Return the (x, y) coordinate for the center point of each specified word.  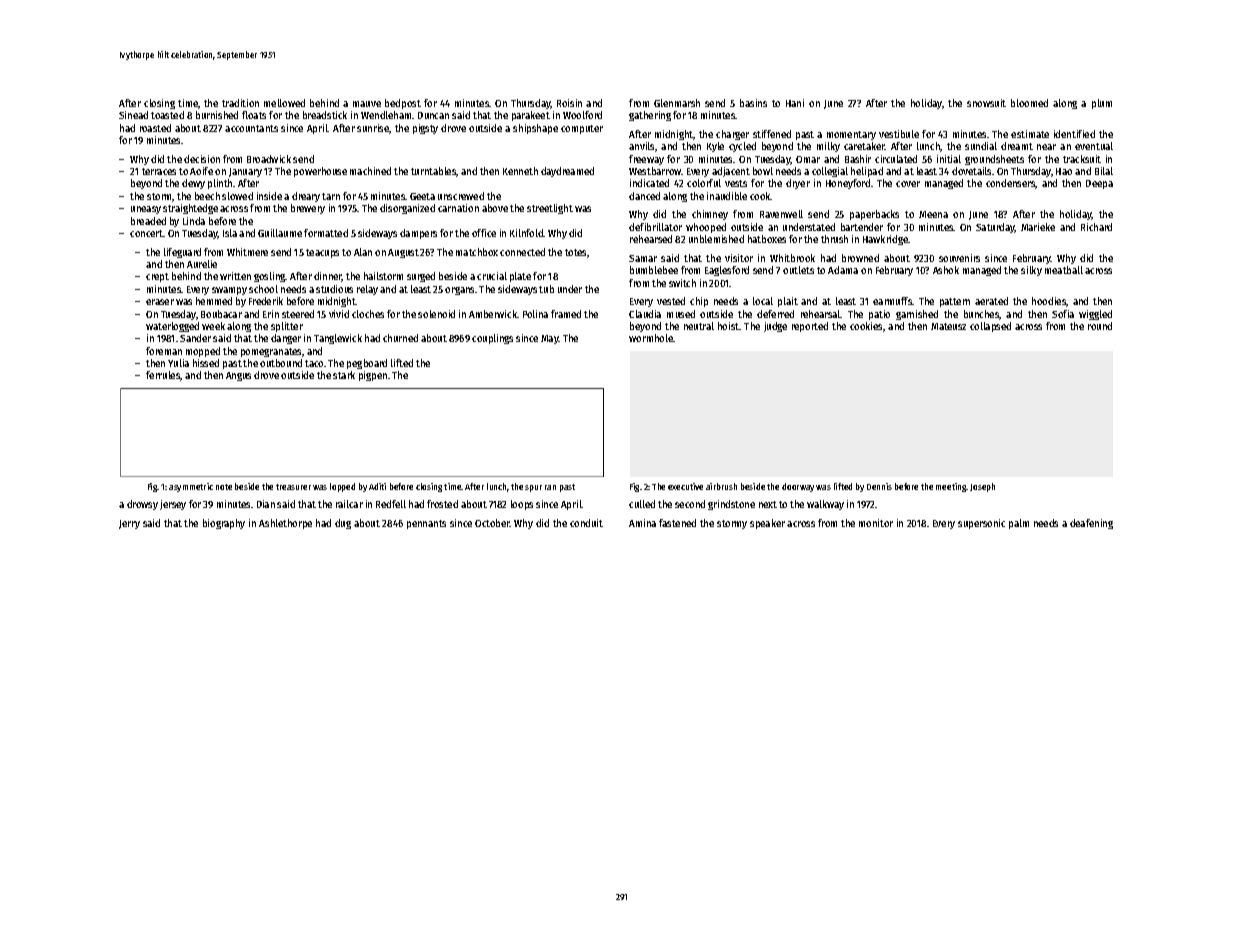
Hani (795, 103)
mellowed (284, 103)
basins (753, 103)
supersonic (981, 524)
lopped (342, 487)
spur (533, 488)
